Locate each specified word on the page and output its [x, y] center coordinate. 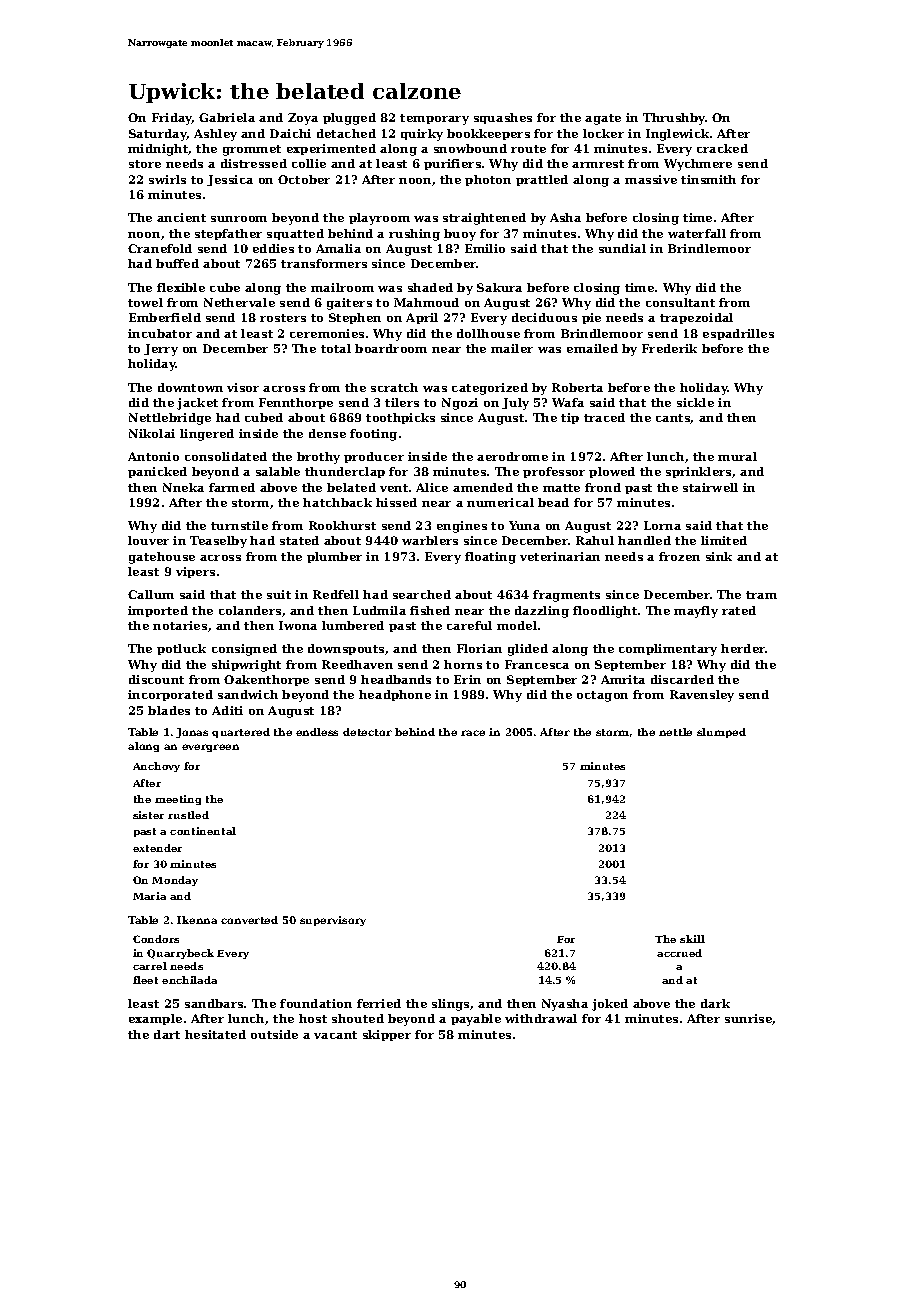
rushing [414, 235]
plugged [349, 119]
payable [476, 1020]
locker [603, 133]
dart [167, 1034]
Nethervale [239, 302]
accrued [679, 953]
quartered [241, 733]
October [304, 179]
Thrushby [674, 119]
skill [692, 939]
